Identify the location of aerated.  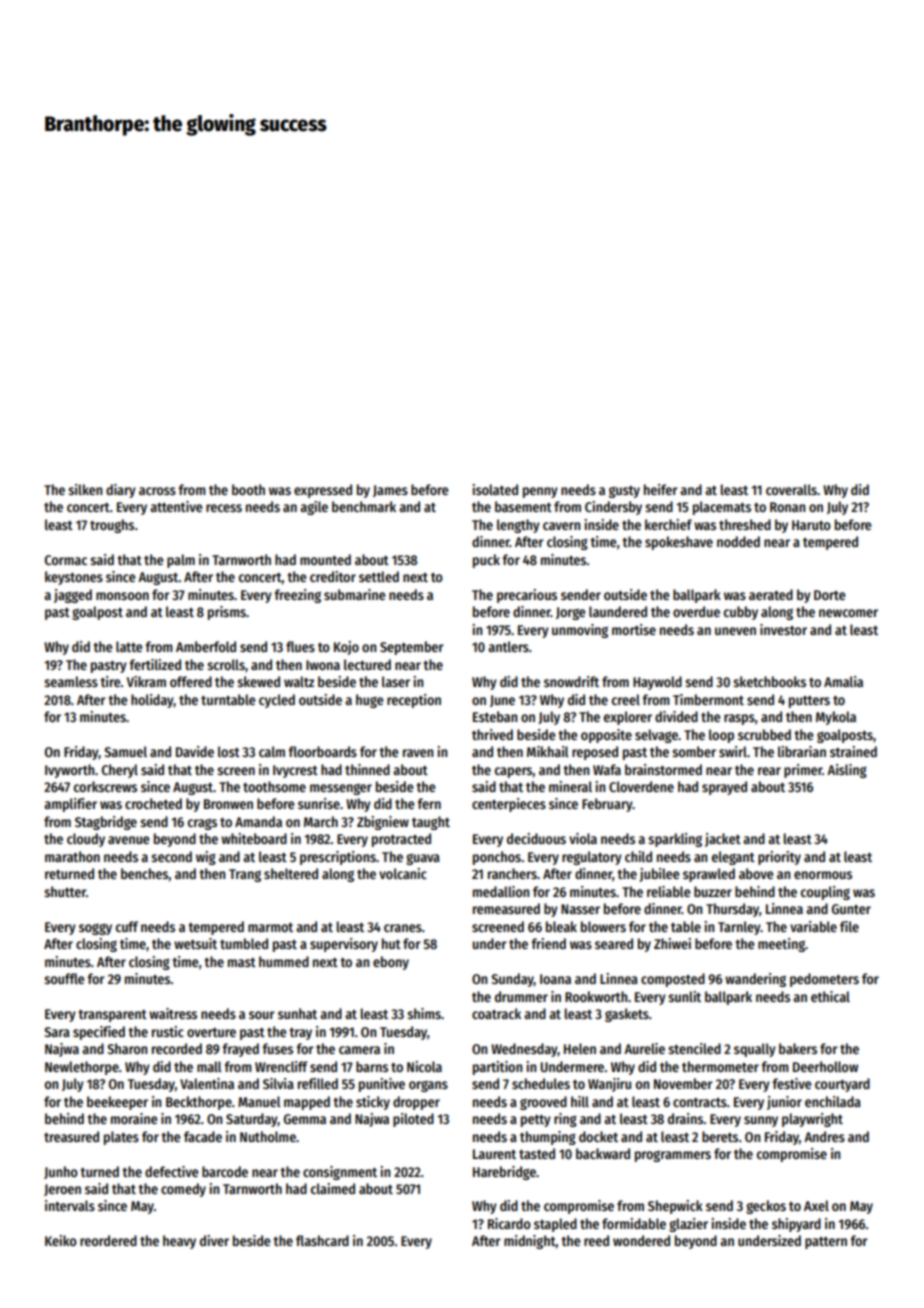
(771, 594).
